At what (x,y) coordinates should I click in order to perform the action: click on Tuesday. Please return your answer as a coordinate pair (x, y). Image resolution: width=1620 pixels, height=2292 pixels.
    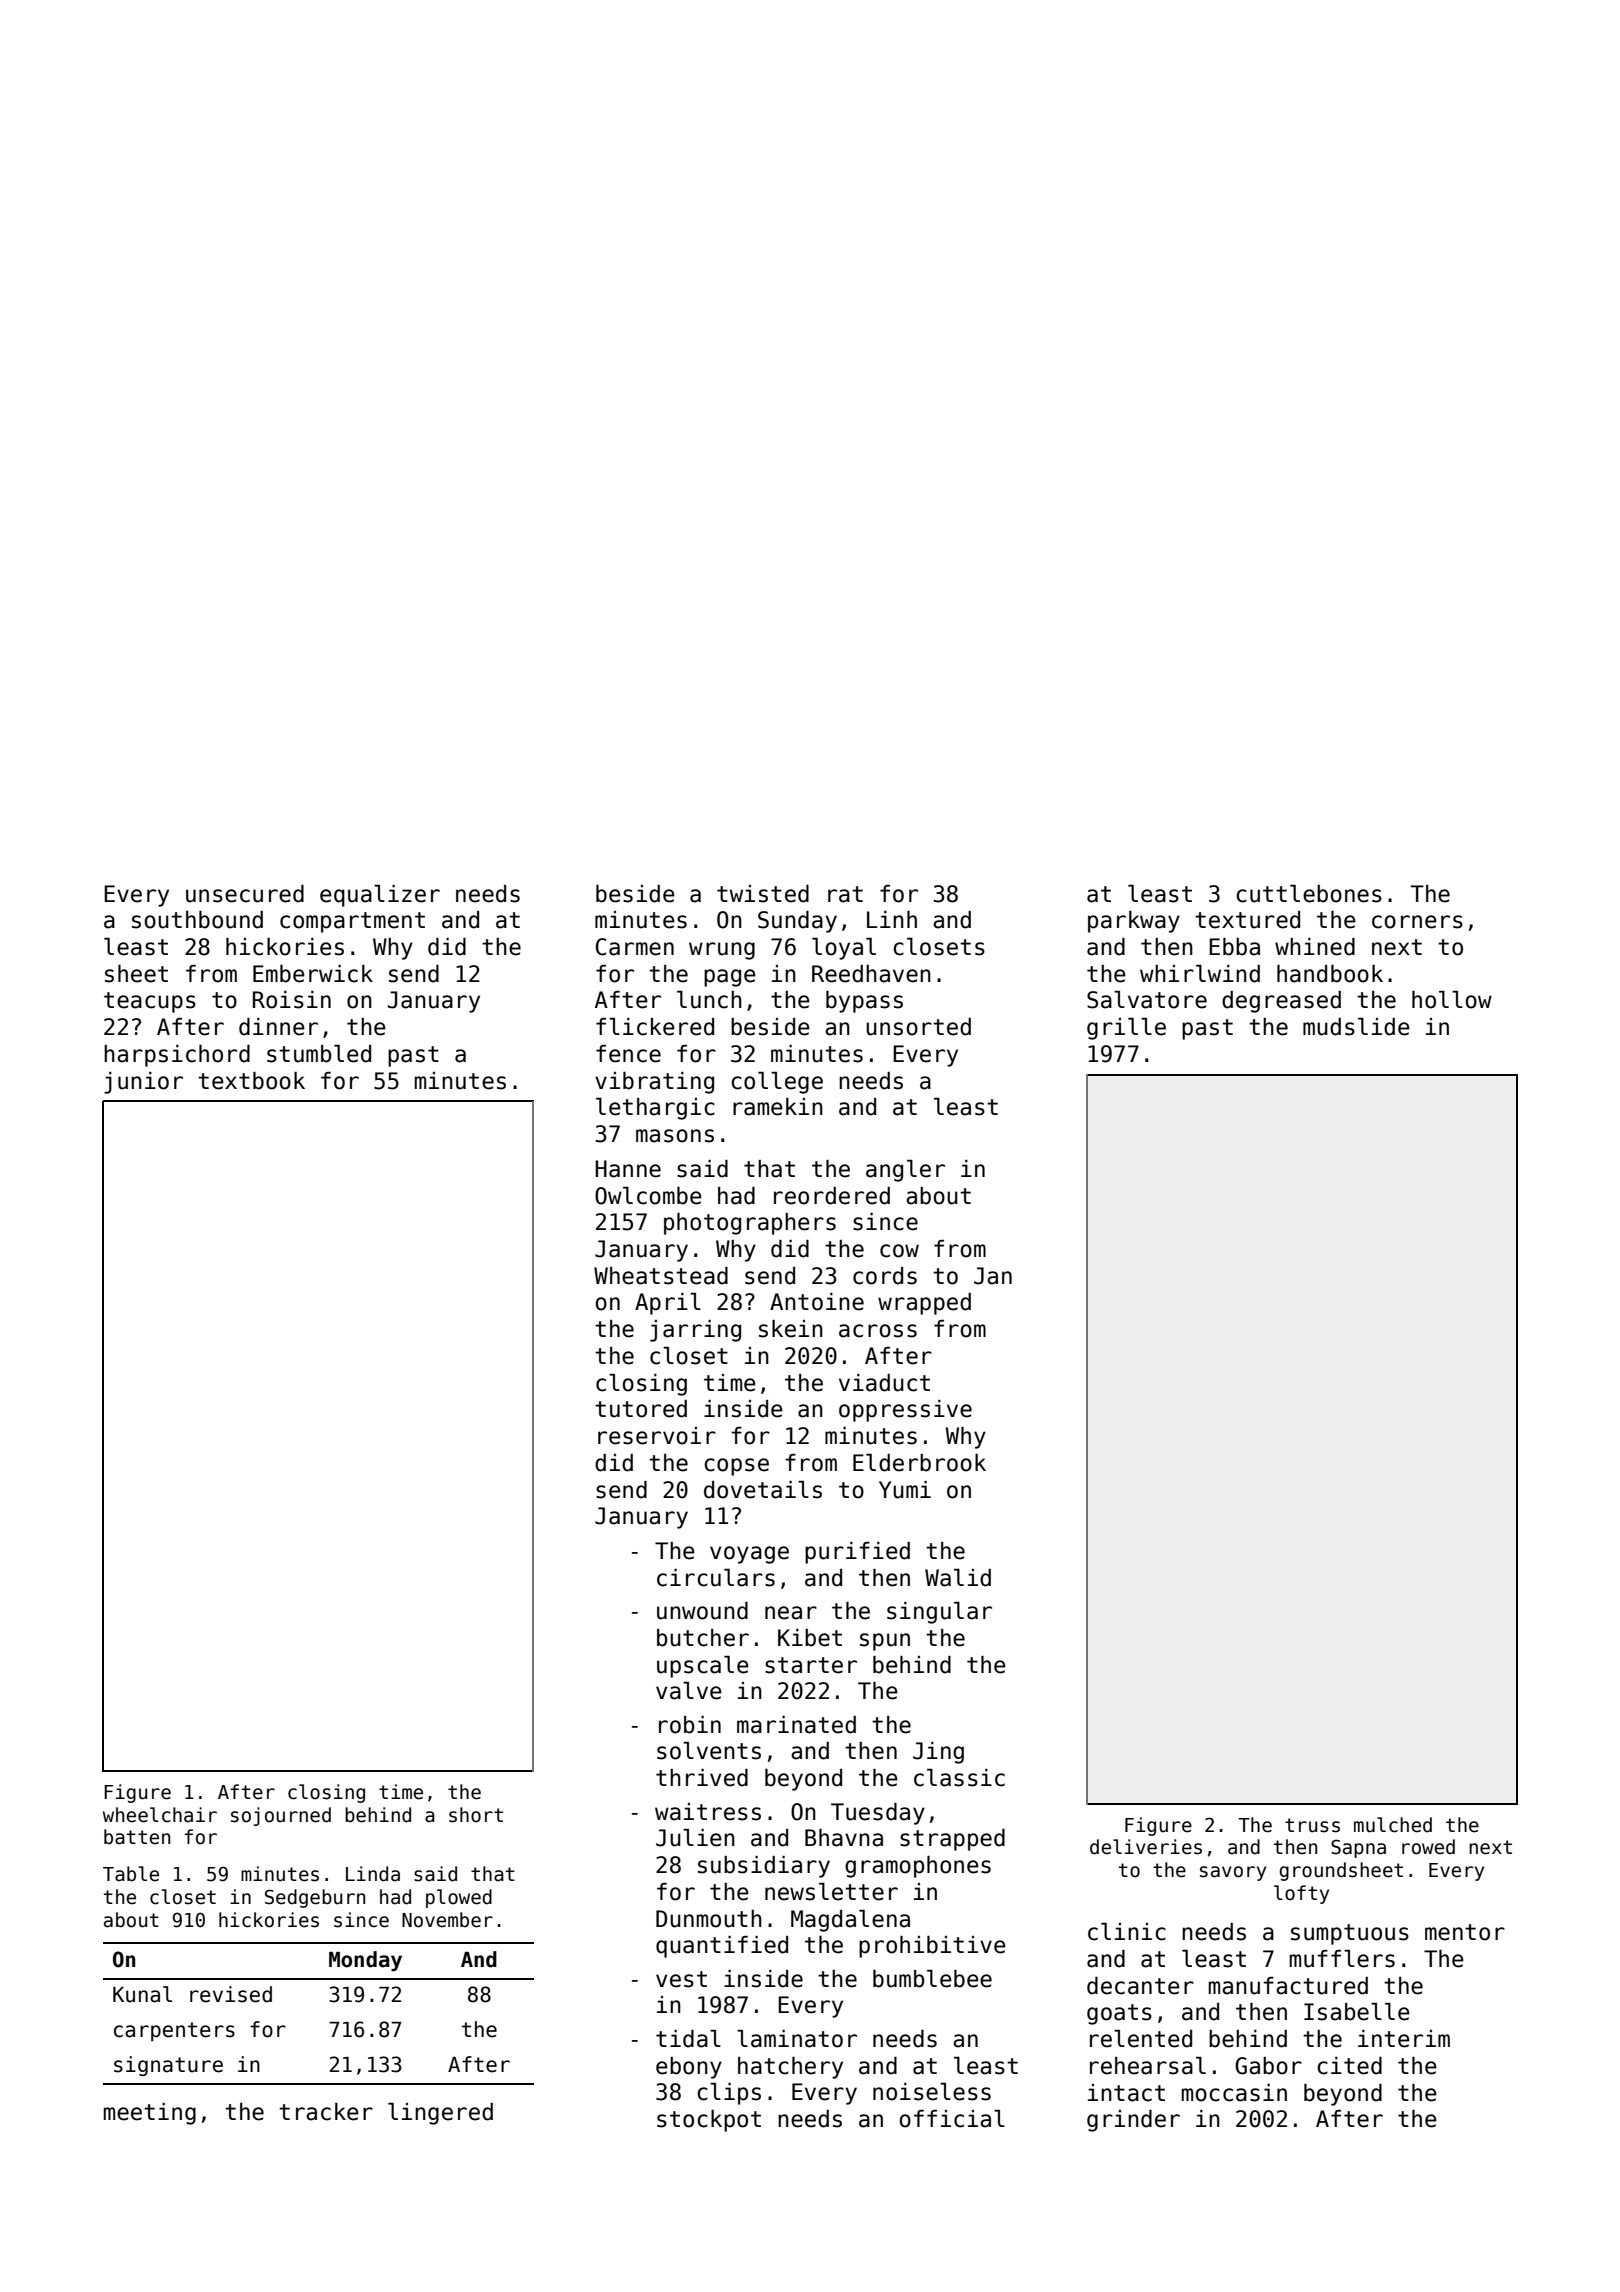
    Looking at the image, I should click on (878, 1814).
